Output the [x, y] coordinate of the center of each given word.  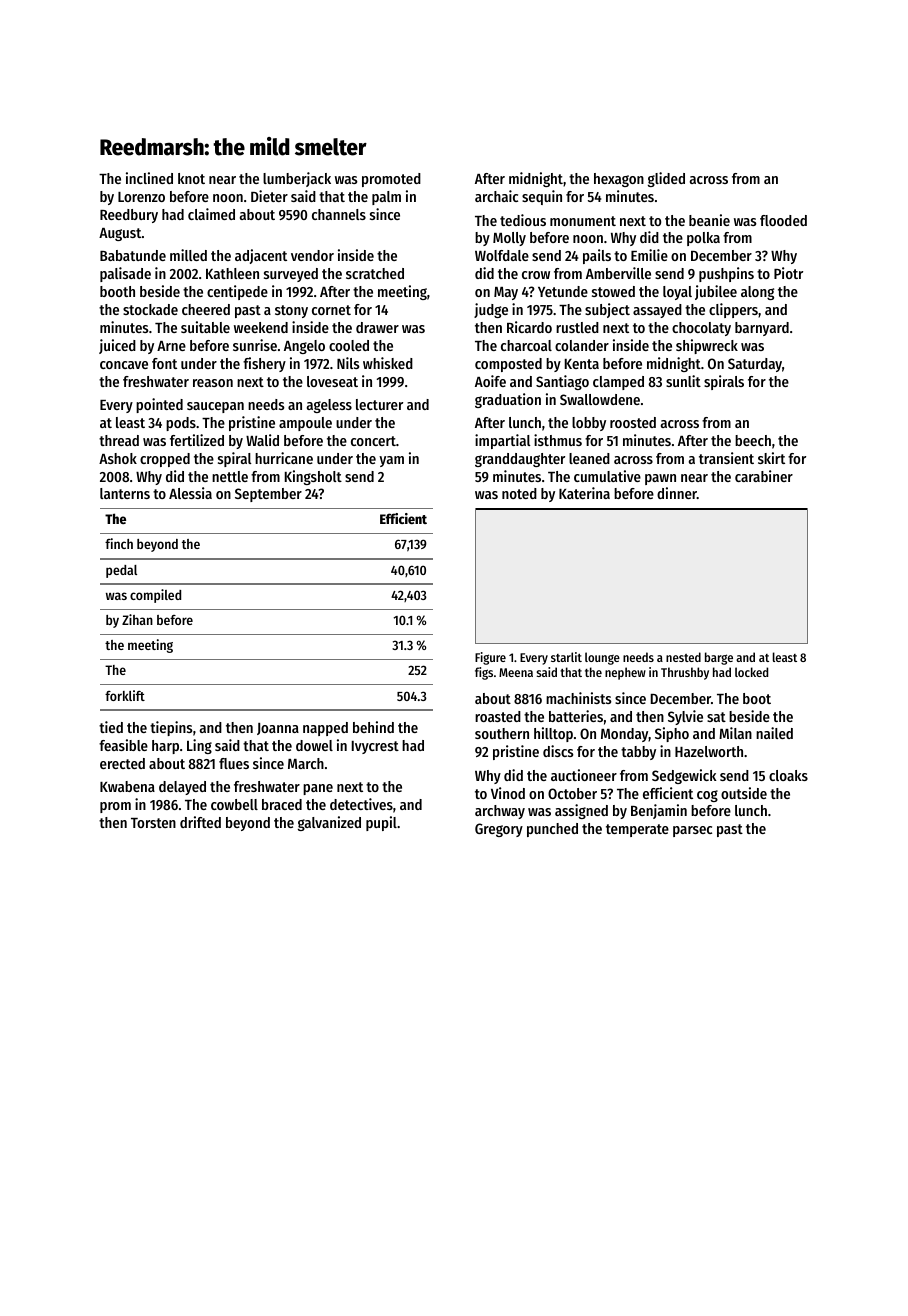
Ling [199, 746]
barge [719, 658]
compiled [155, 596]
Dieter [269, 196]
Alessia [190, 493]
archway [500, 812]
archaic [496, 196]
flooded [783, 220]
